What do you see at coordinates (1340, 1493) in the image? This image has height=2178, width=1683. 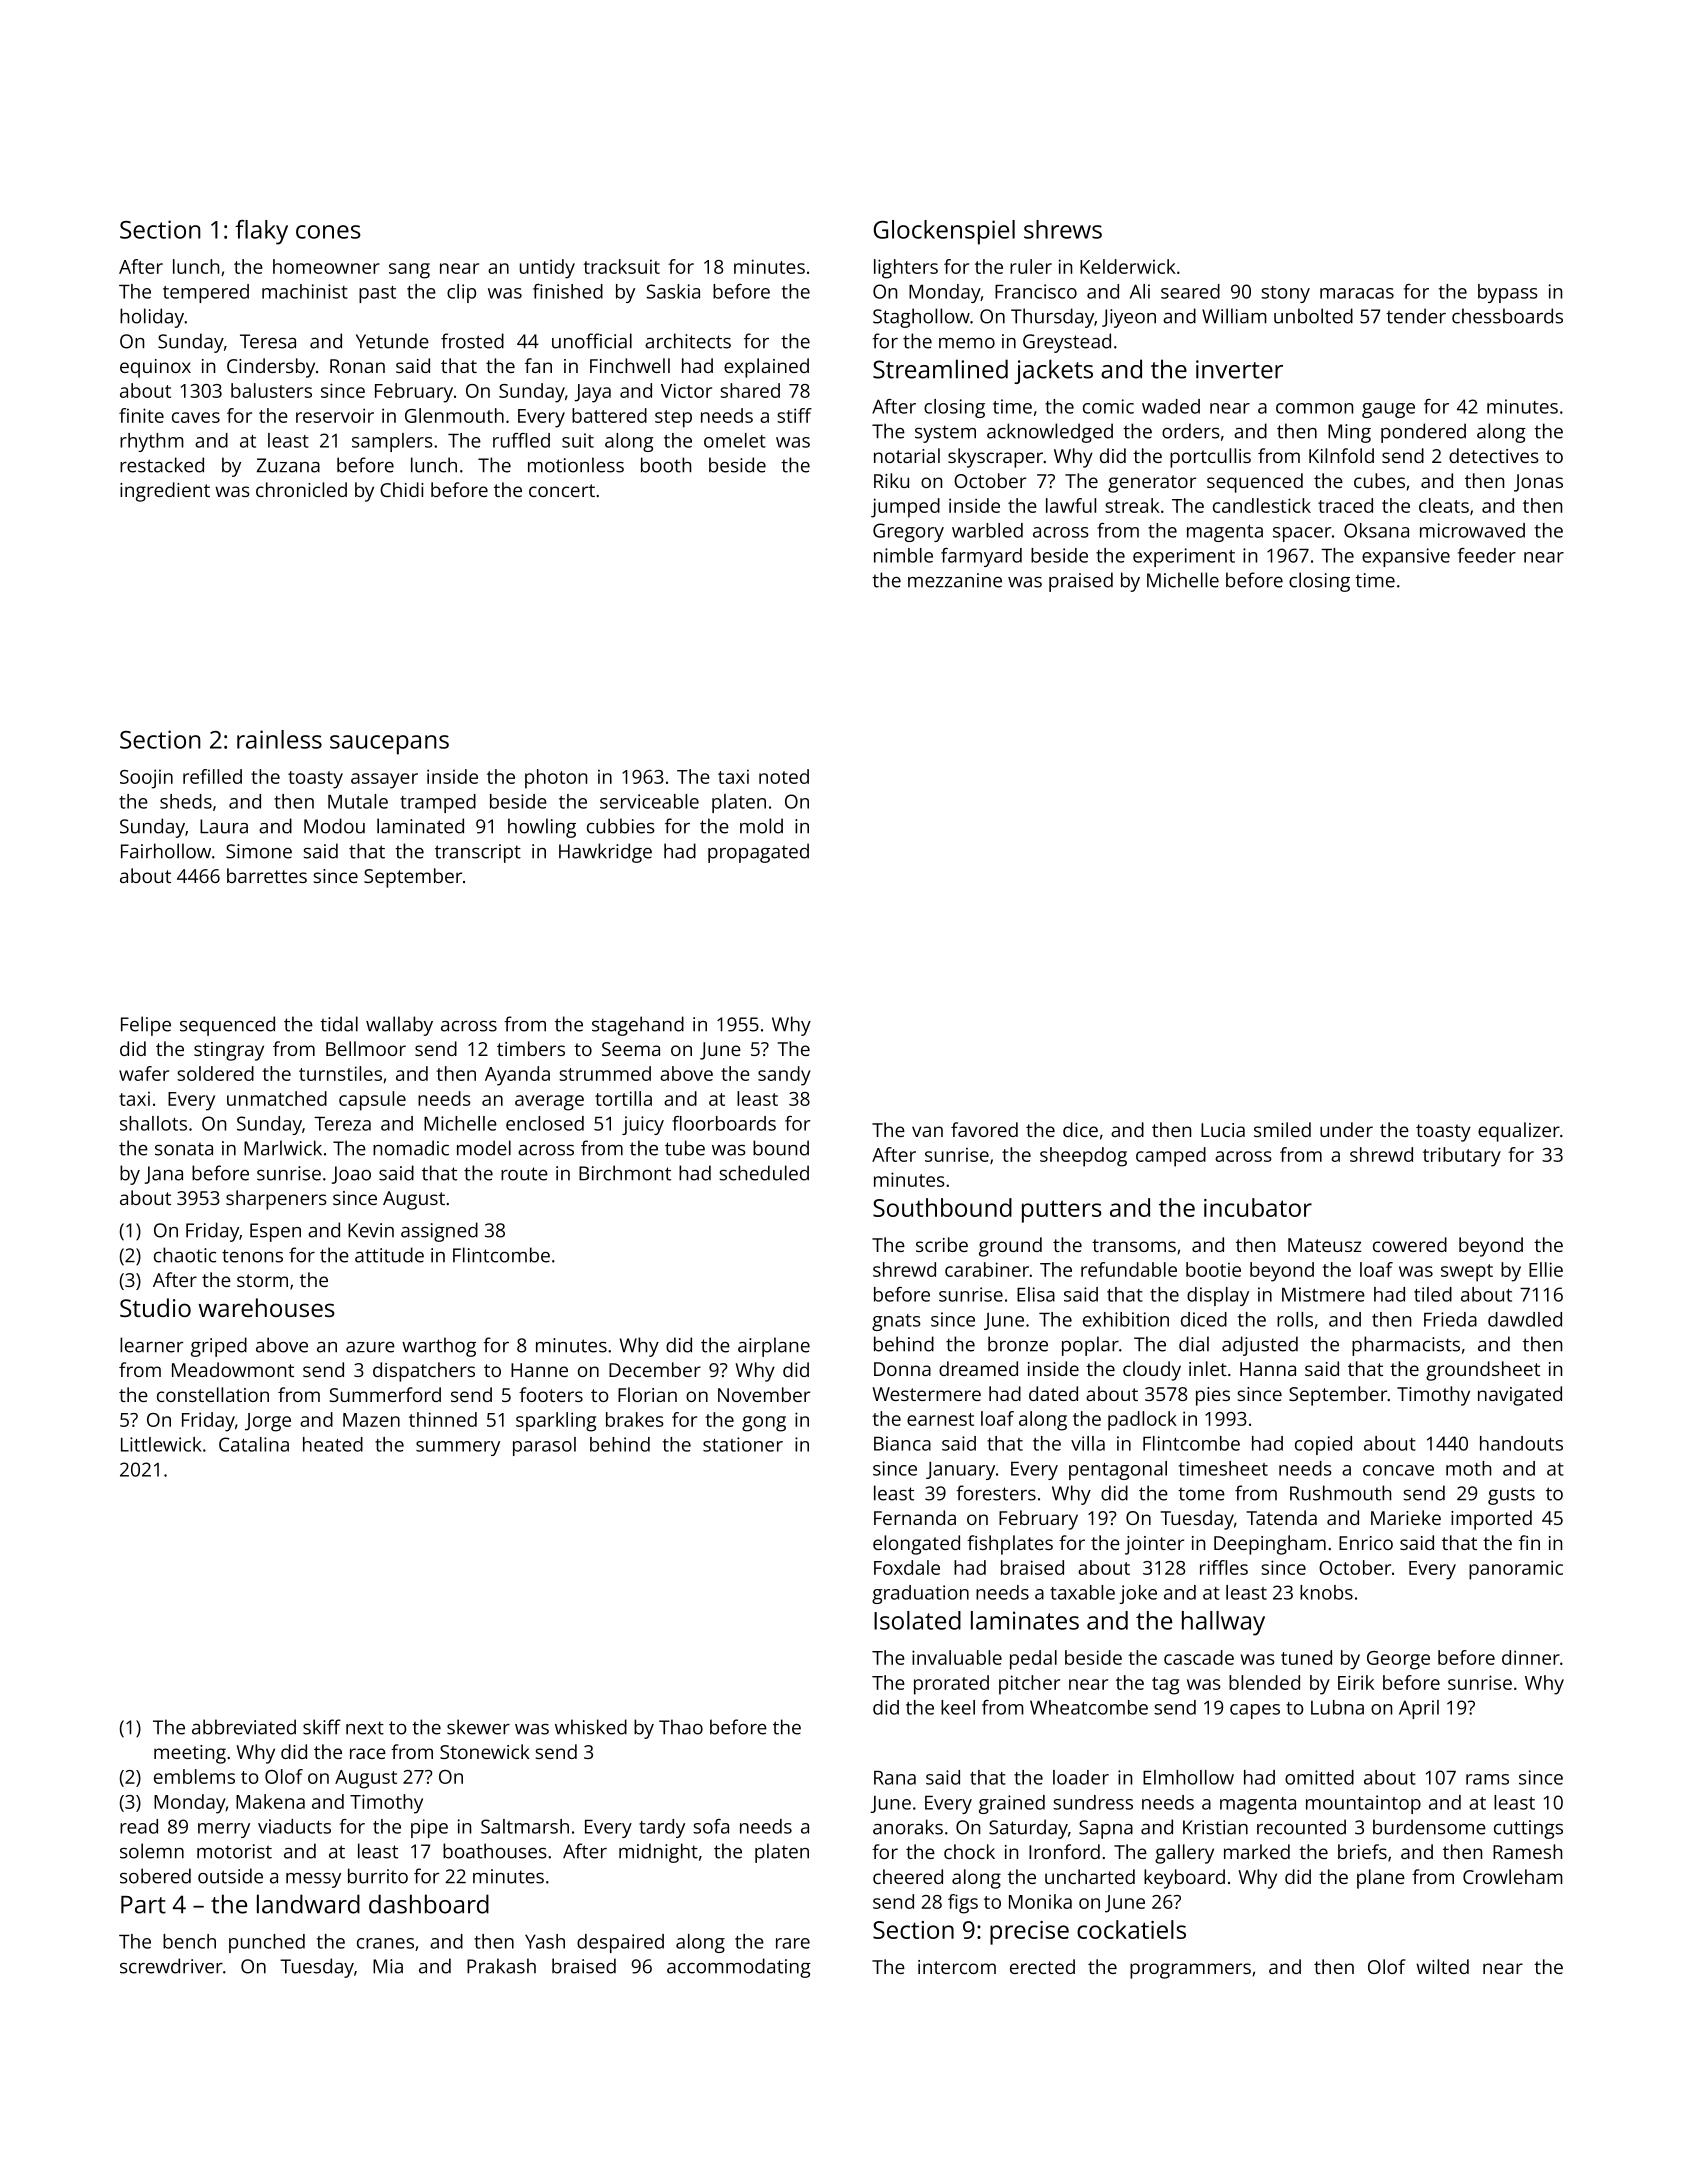 I see `Rushmouth` at bounding box center [1340, 1493].
